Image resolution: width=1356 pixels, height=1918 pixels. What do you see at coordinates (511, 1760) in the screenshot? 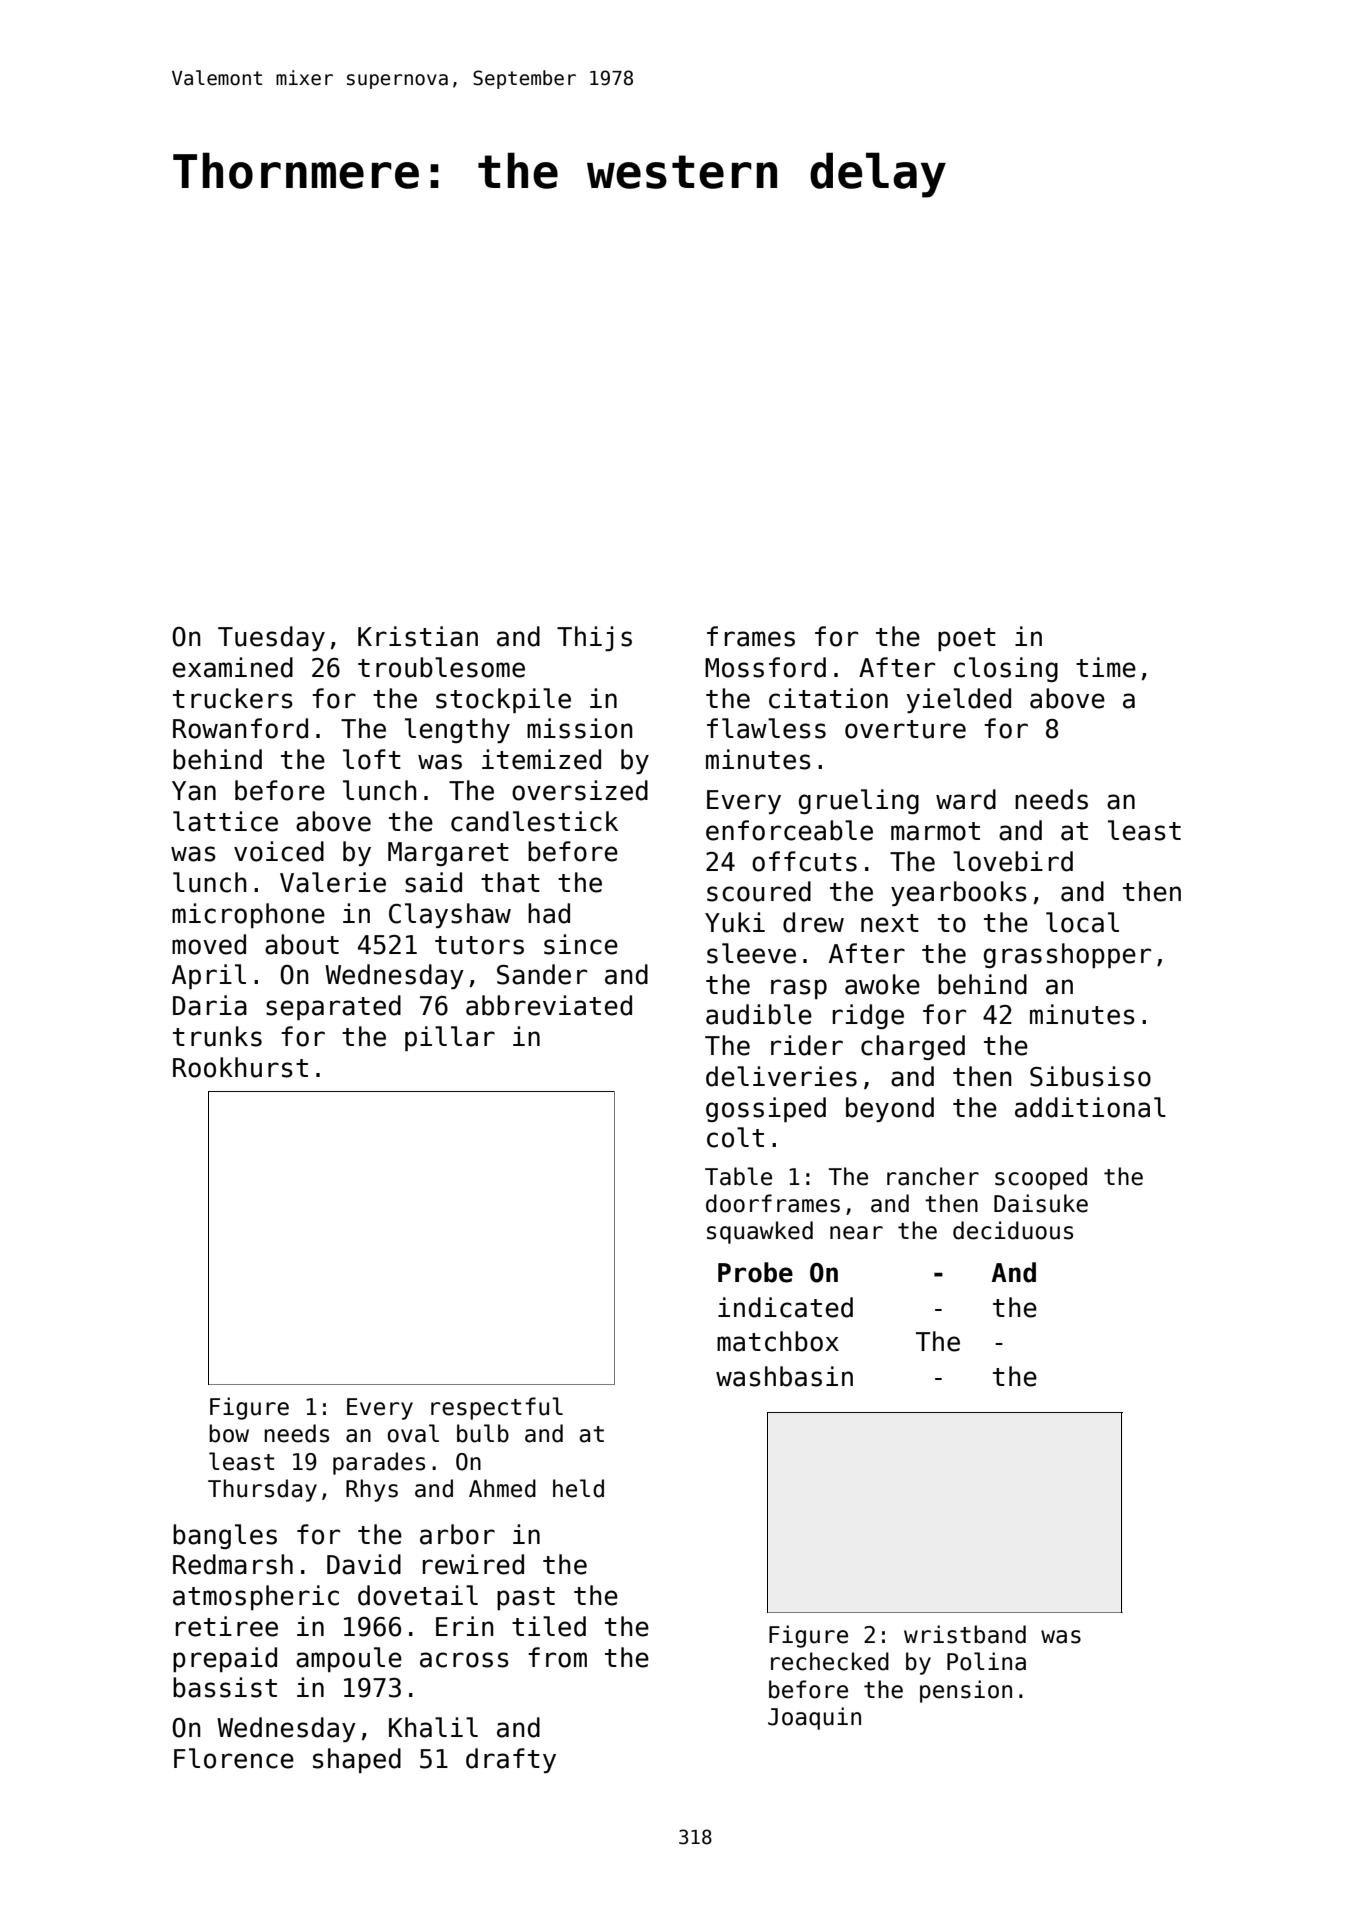
I see `drafty` at bounding box center [511, 1760].
